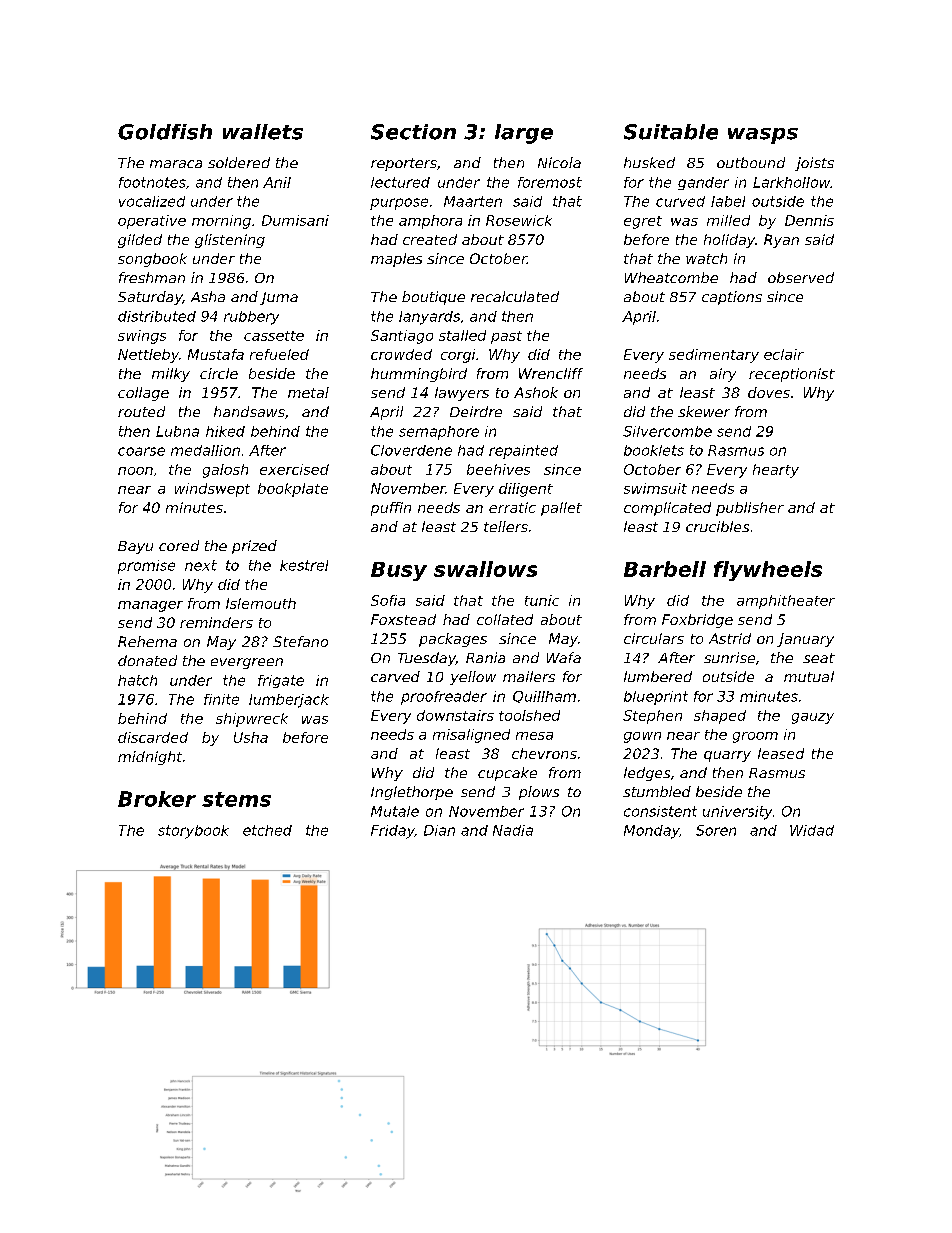 This screenshot has height=1233, width=952. What do you see at coordinates (812, 830) in the screenshot?
I see `Widad` at bounding box center [812, 830].
